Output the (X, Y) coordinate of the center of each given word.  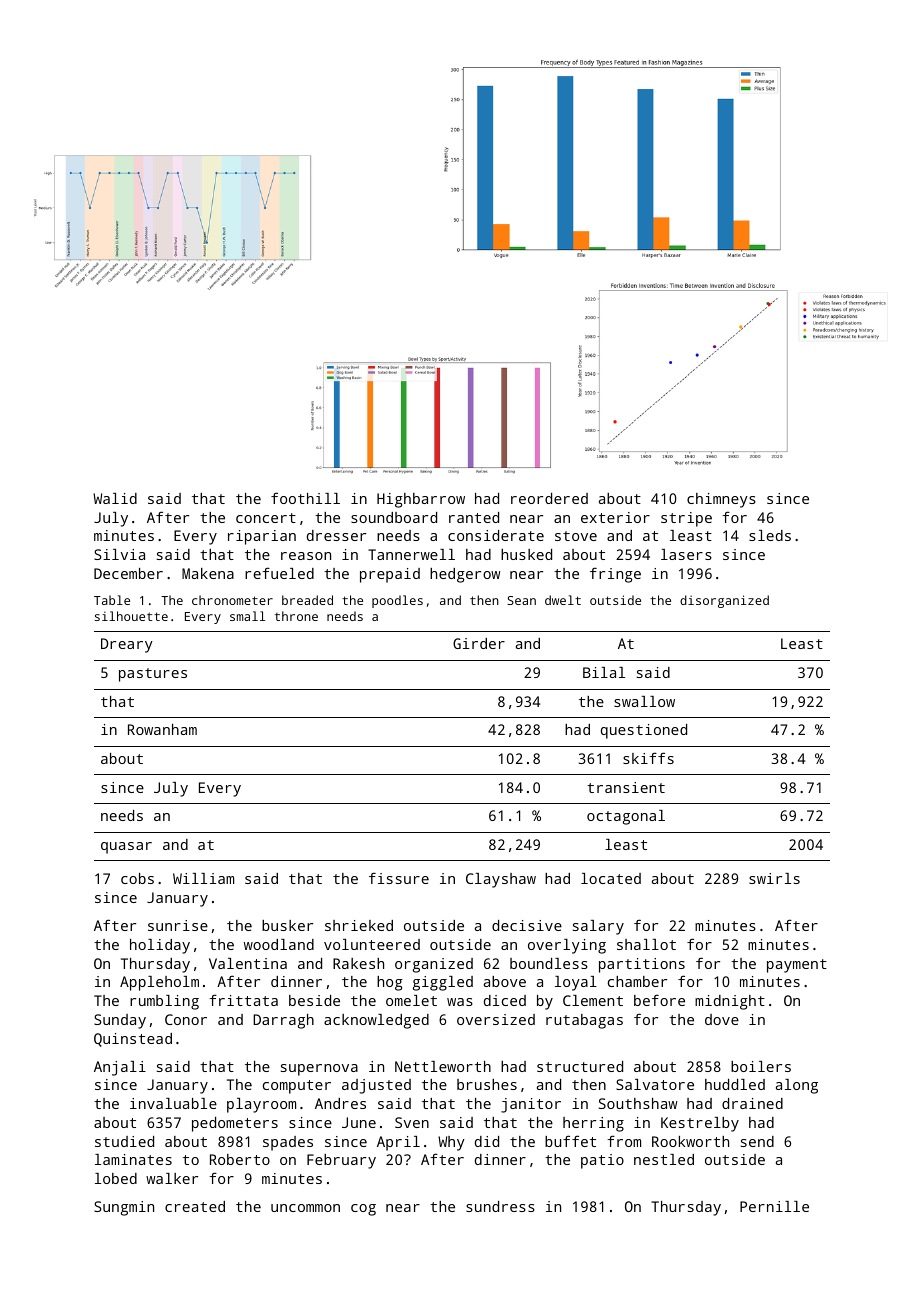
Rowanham (162, 729)
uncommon (305, 1208)
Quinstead (133, 1040)
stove (576, 536)
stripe (686, 519)
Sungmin (124, 1208)
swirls (774, 878)
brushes (487, 1084)
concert (266, 518)
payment (797, 966)
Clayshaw (501, 880)
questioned (644, 731)
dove (722, 1019)
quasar (126, 848)
